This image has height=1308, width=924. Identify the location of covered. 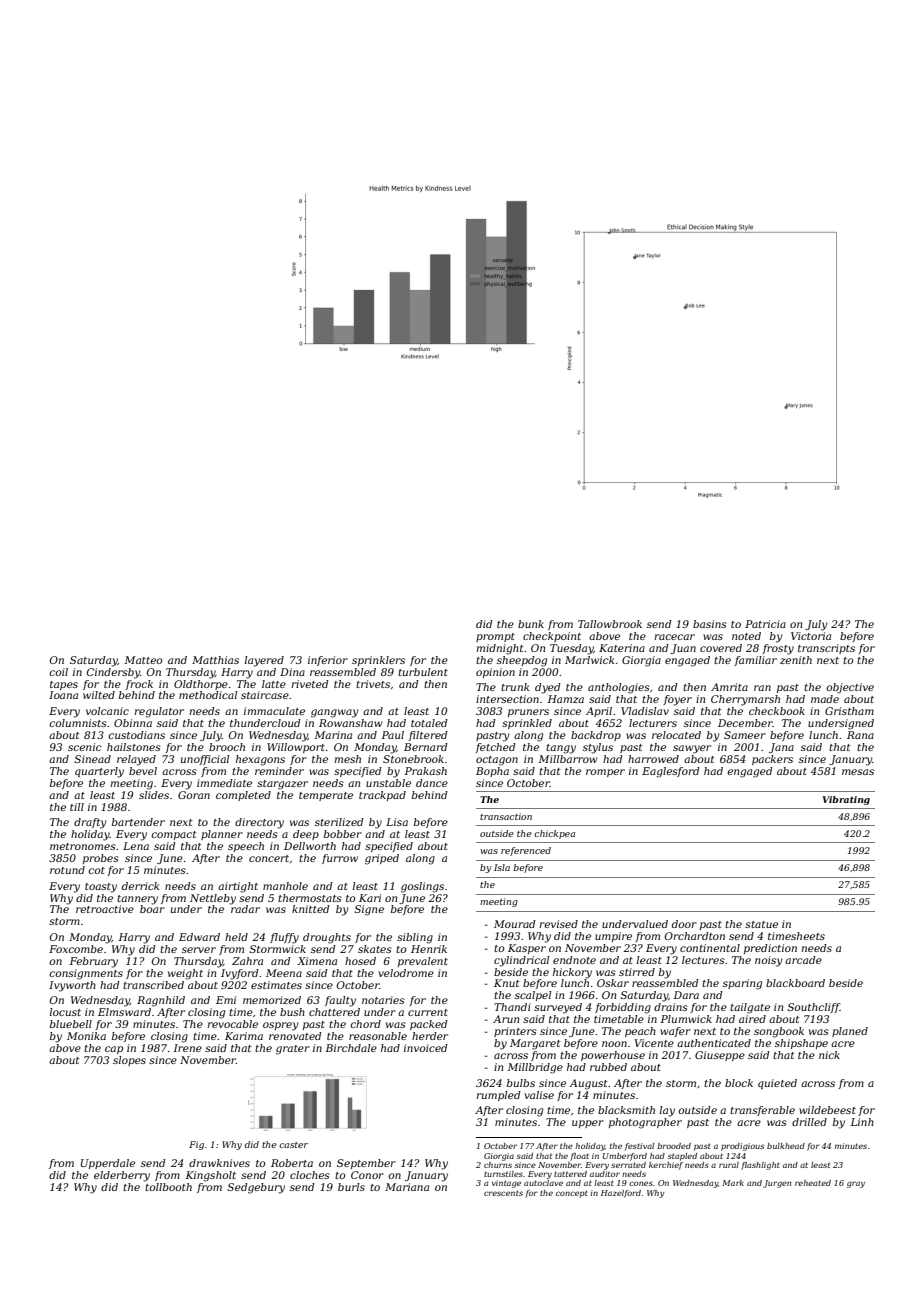
(721, 648).
